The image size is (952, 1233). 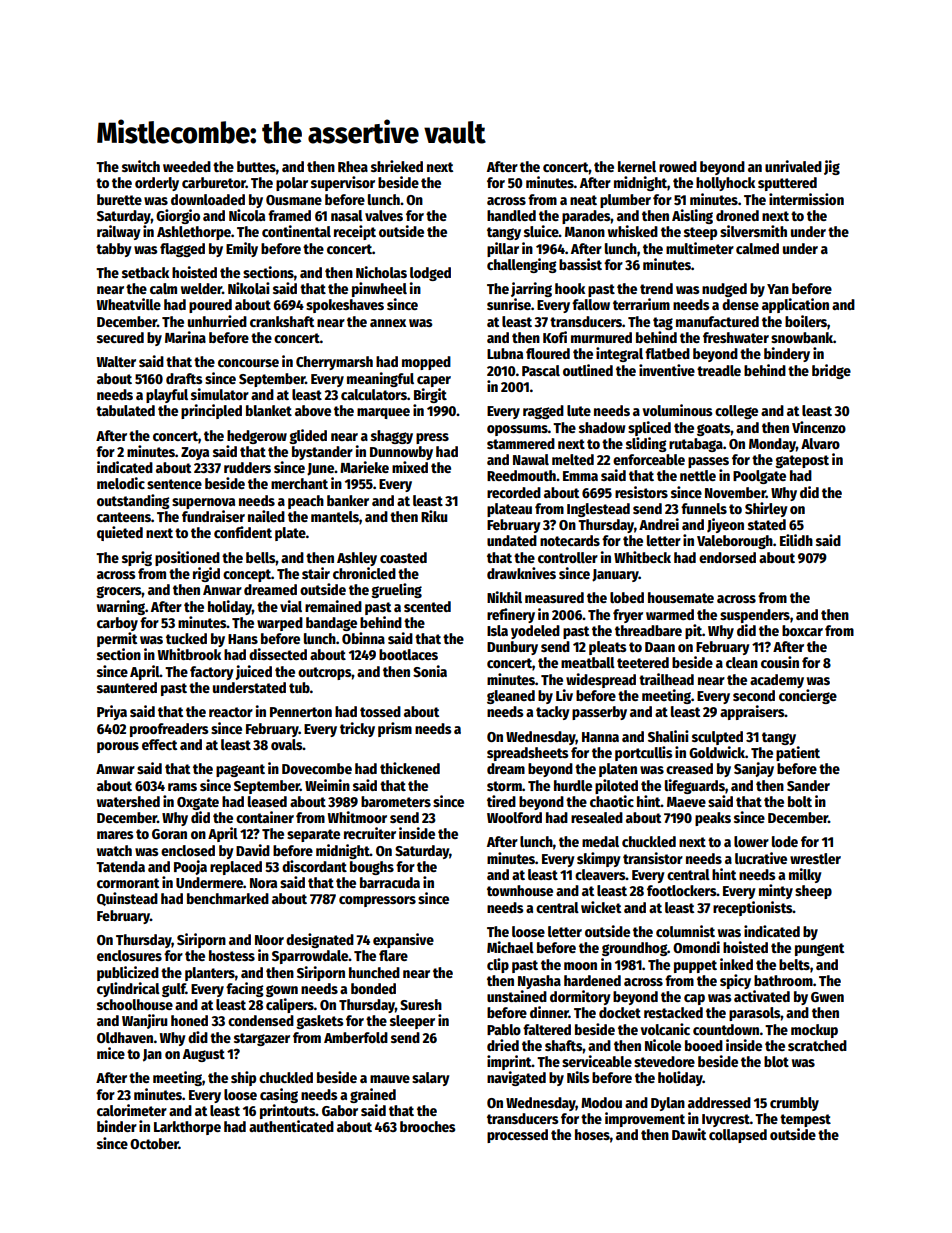 I want to click on switch, so click(x=141, y=166).
